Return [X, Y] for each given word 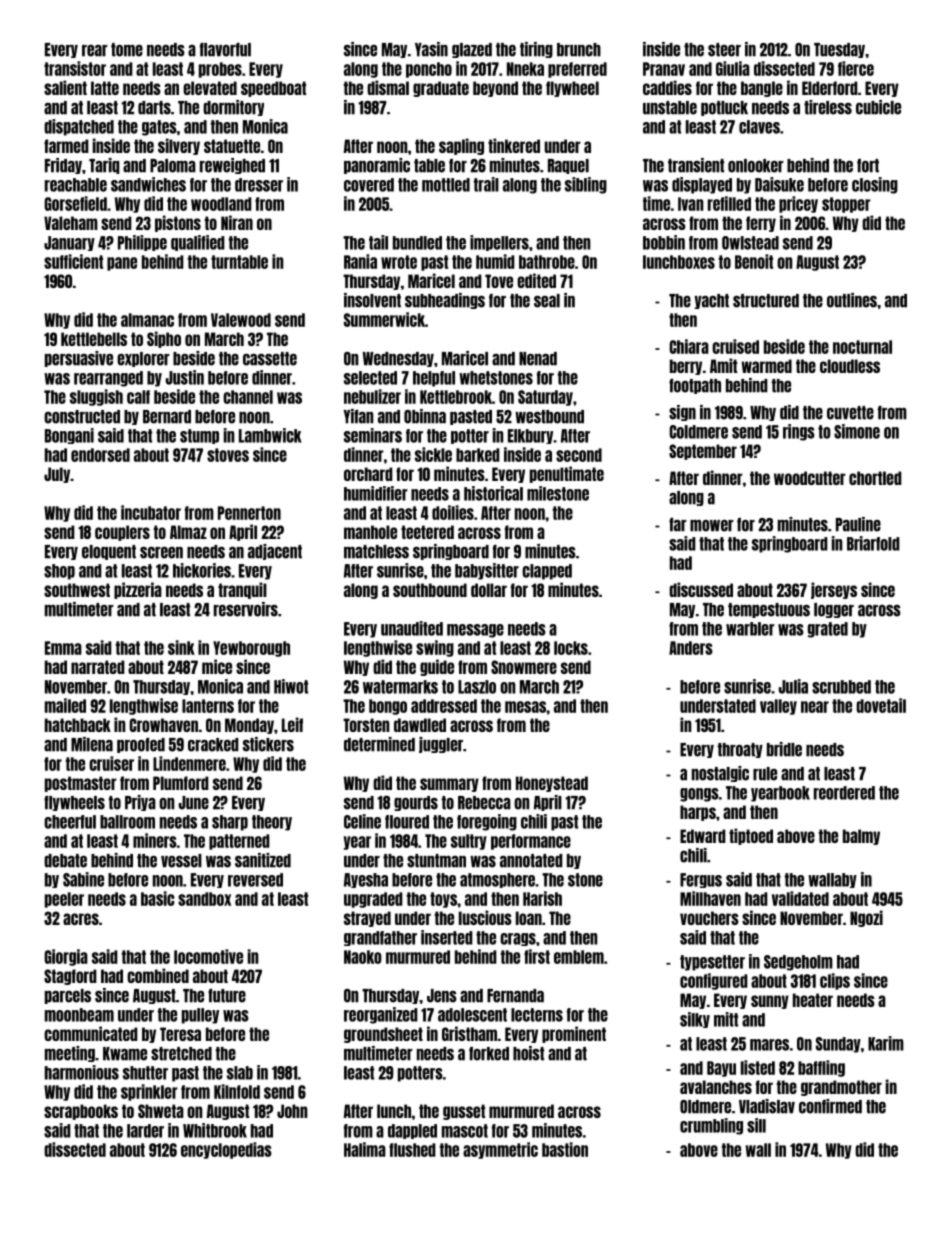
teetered [427, 532]
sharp [230, 823]
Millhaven [710, 898]
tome [127, 50]
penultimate [567, 474]
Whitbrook [215, 1130]
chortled [875, 478]
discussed [701, 589]
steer [724, 50]
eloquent [109, 552]
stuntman [436, 861]
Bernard [167, 417]
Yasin [431, 49]
